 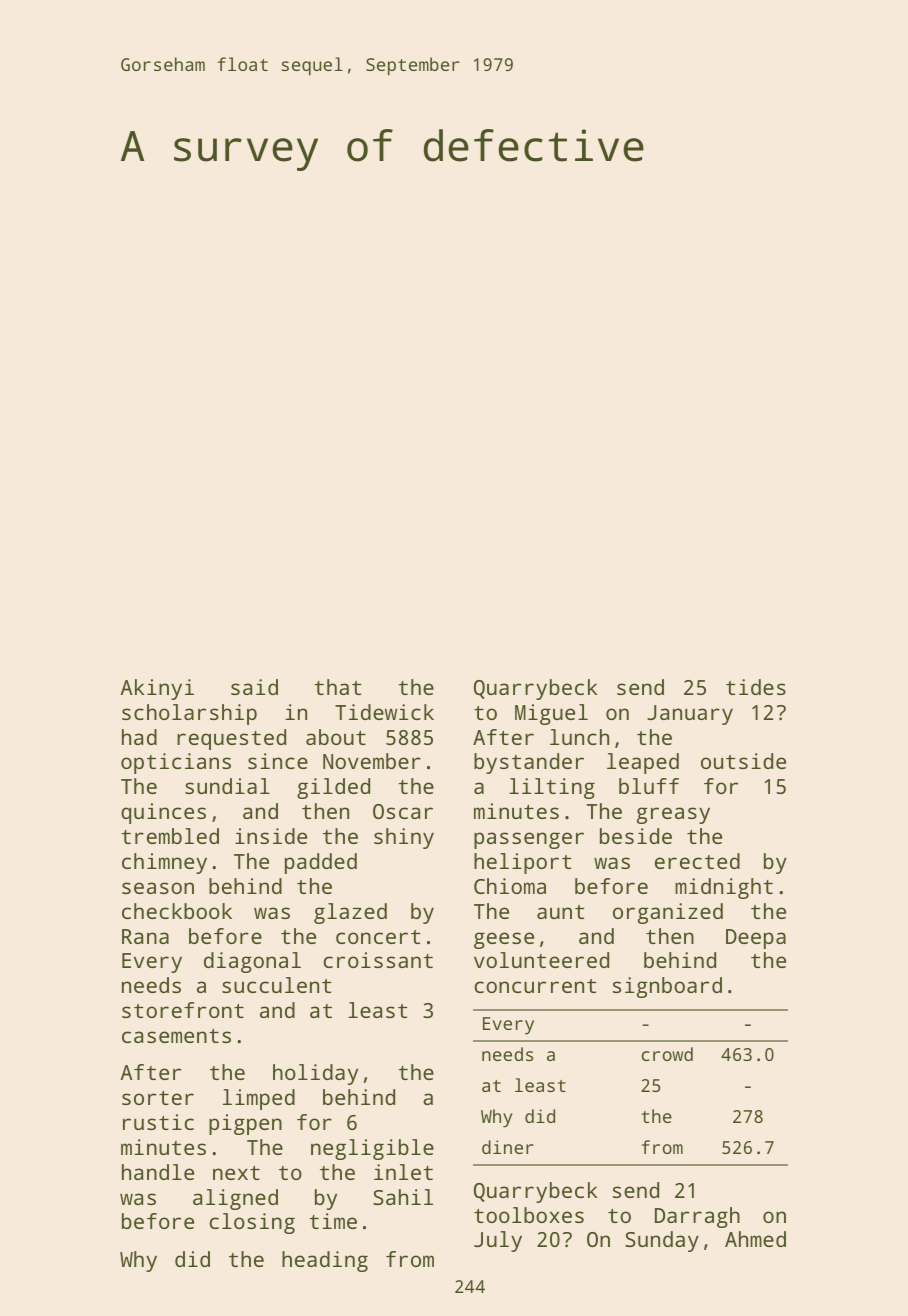 I want to click on tides, so click(x=756, y=687).
